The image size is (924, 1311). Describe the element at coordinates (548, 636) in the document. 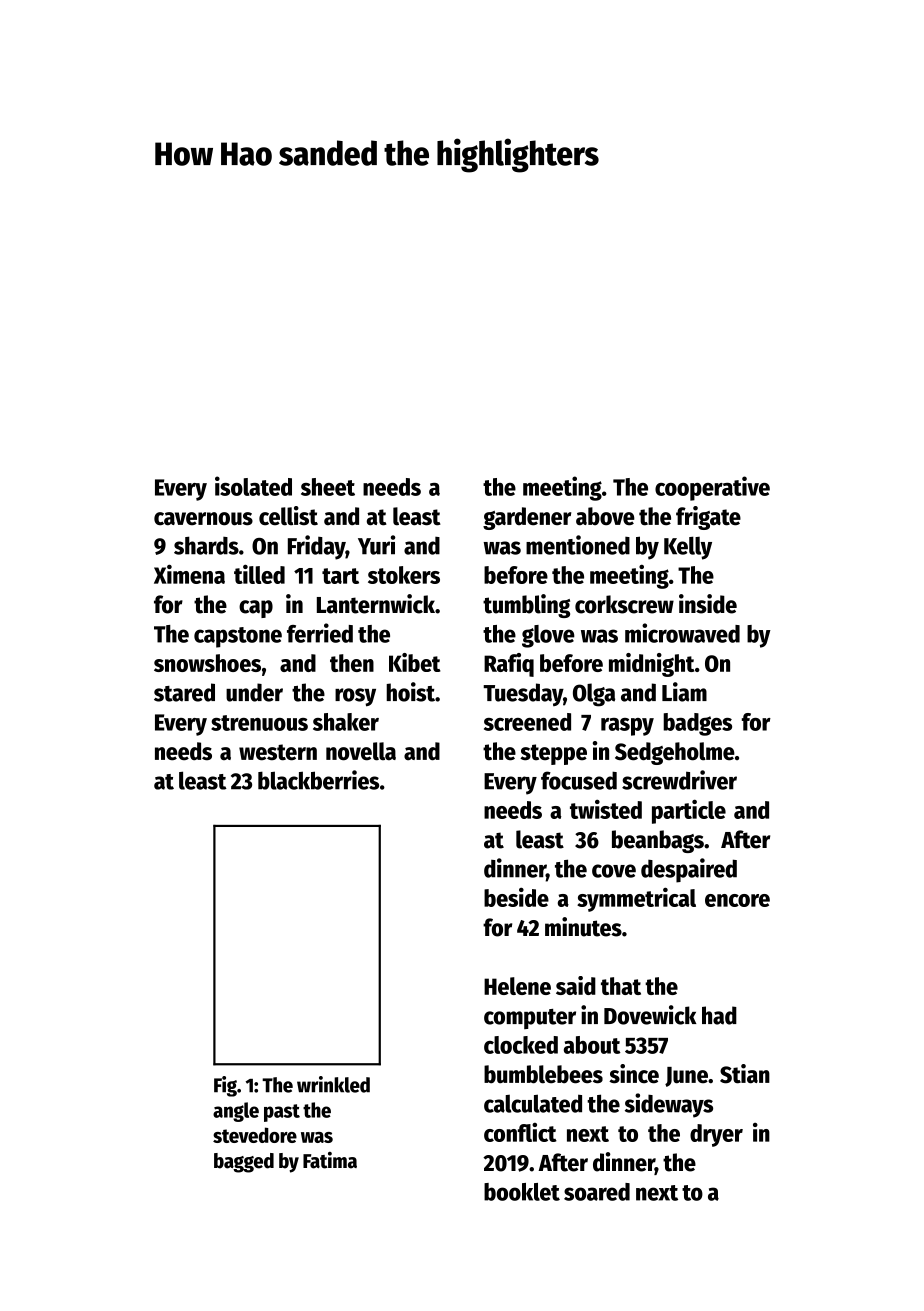

I see `glove` at that location.
